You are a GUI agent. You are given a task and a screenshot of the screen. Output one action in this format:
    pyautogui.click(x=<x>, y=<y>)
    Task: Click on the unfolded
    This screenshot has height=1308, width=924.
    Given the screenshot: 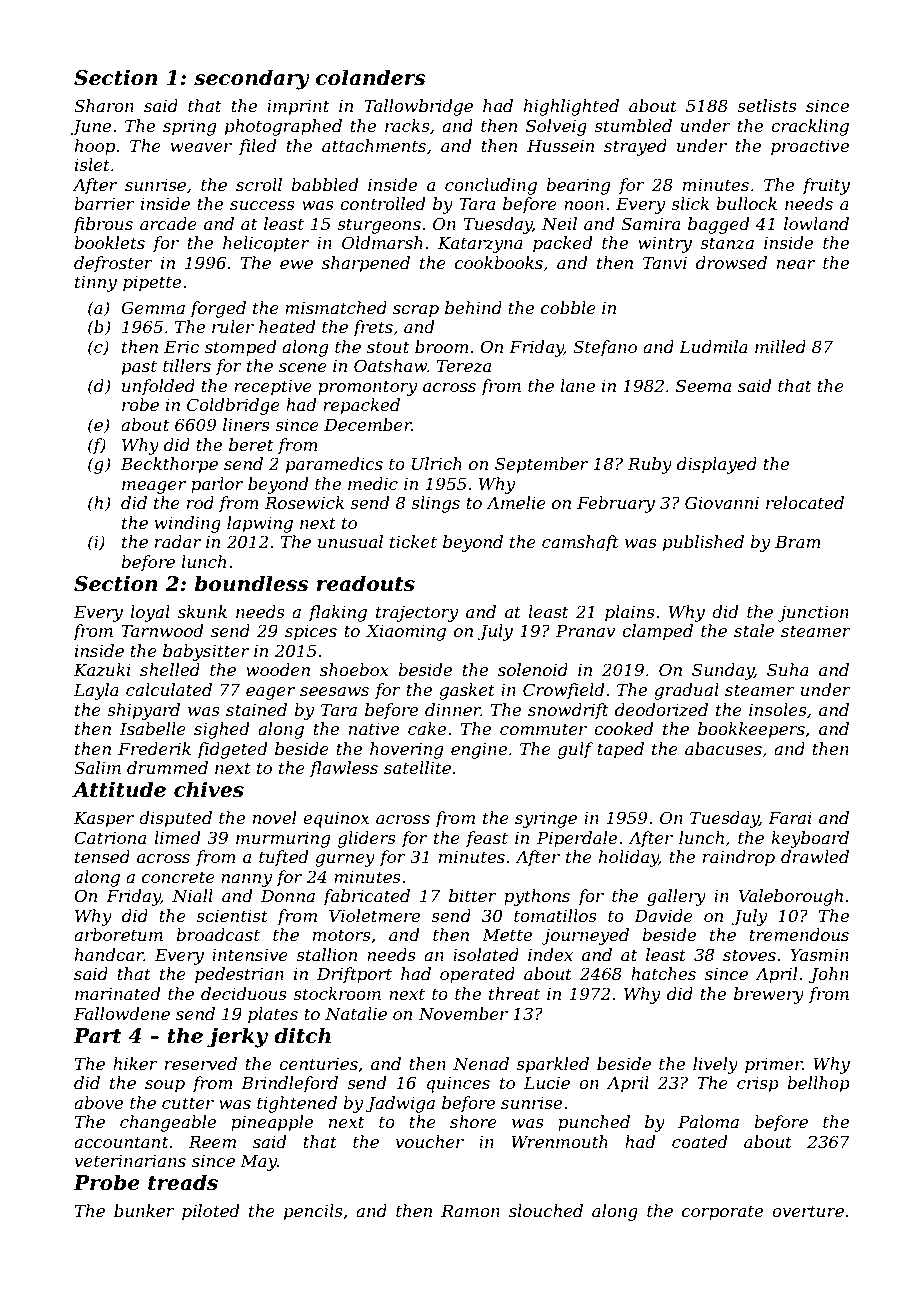 What is the action you would take?
    pyautogui.click(x=158, y=387)
